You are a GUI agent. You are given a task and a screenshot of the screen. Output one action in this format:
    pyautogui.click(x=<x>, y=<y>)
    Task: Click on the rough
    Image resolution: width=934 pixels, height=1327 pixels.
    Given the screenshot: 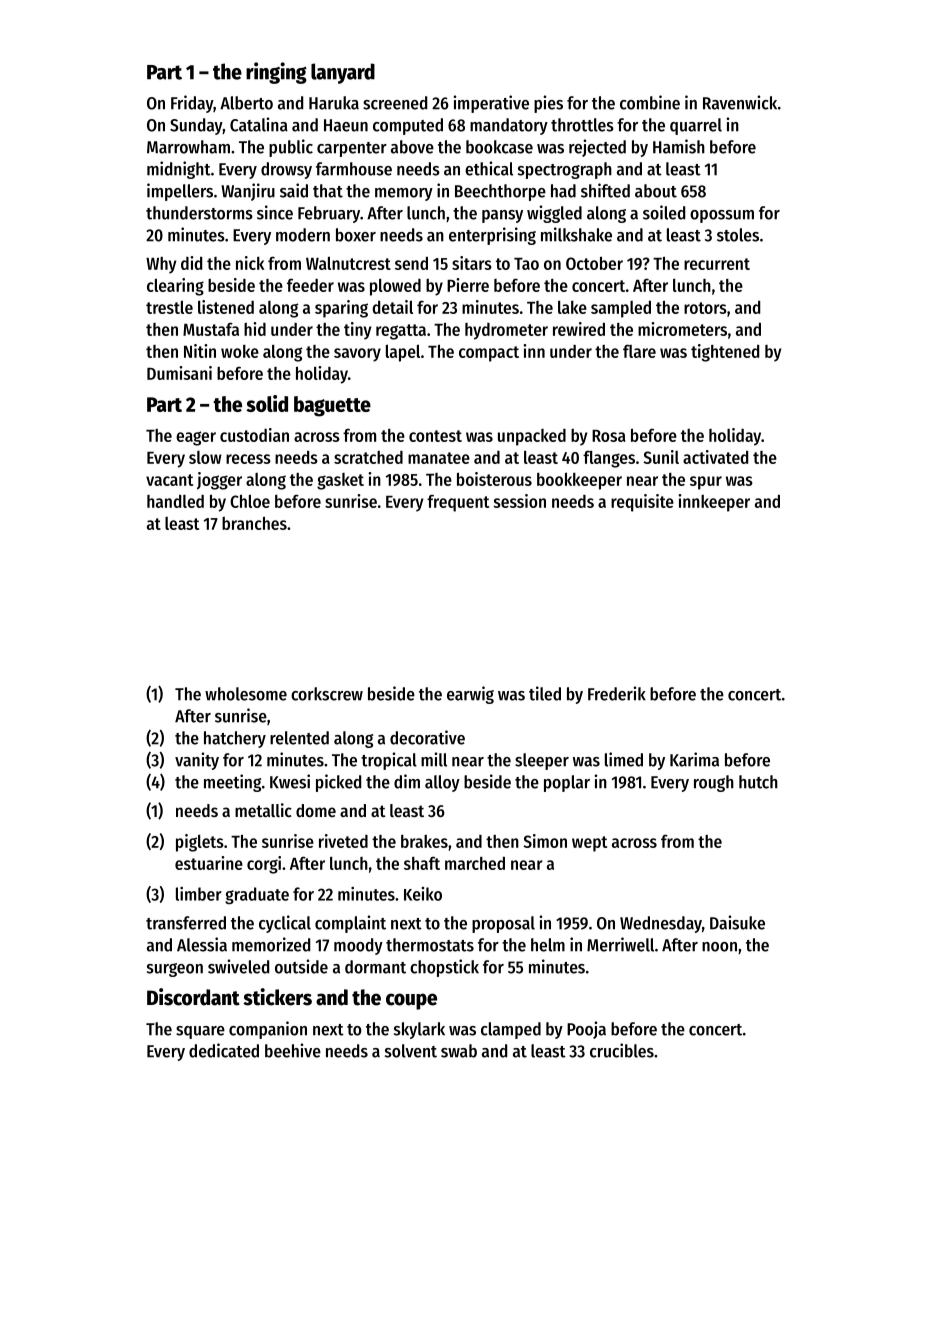 What is the action you would take?
    pyautogui.click(x=714, y=783)
